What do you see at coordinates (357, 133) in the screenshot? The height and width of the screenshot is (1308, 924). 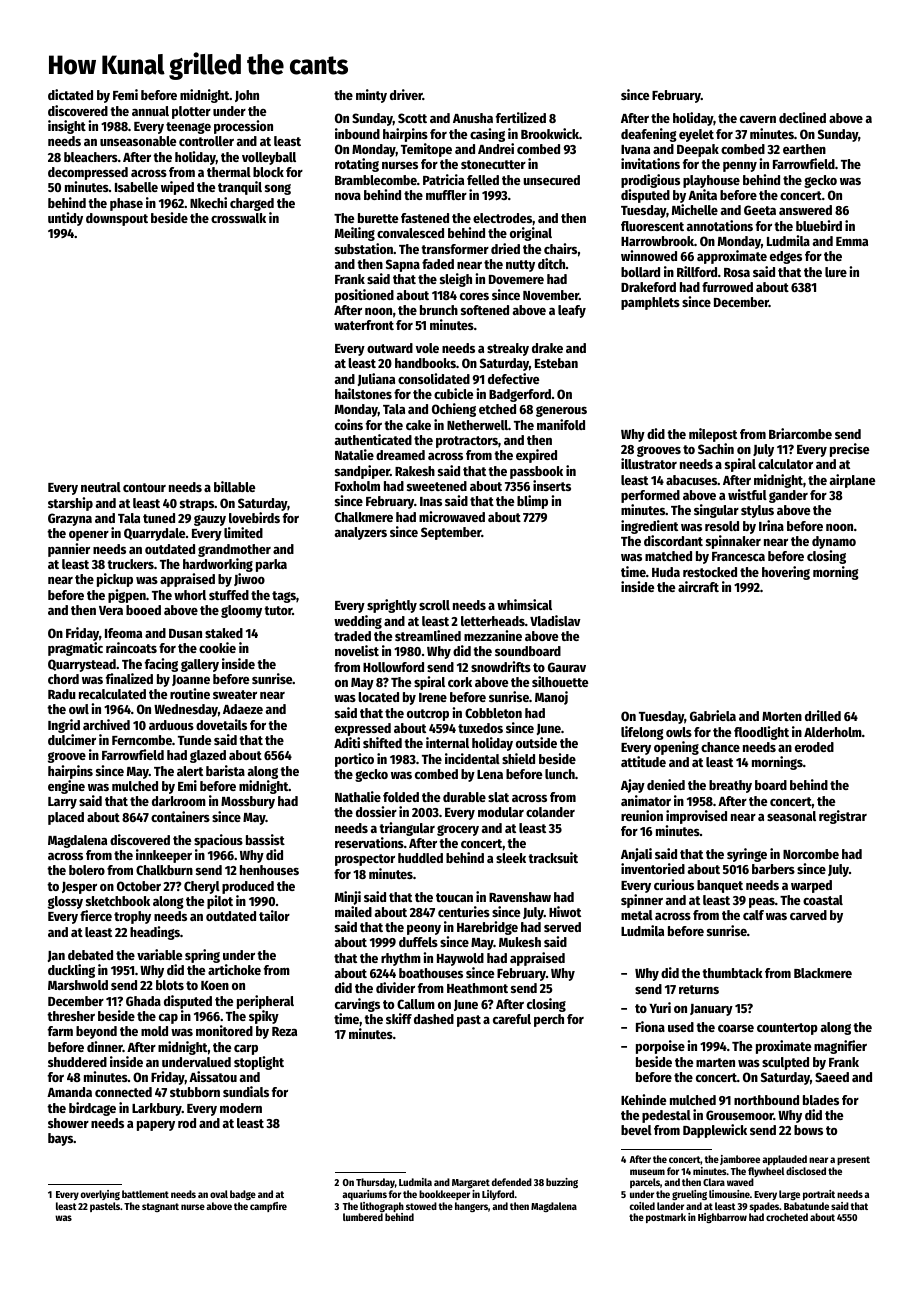 I see `inbound` at bounding box center [357, 133].
